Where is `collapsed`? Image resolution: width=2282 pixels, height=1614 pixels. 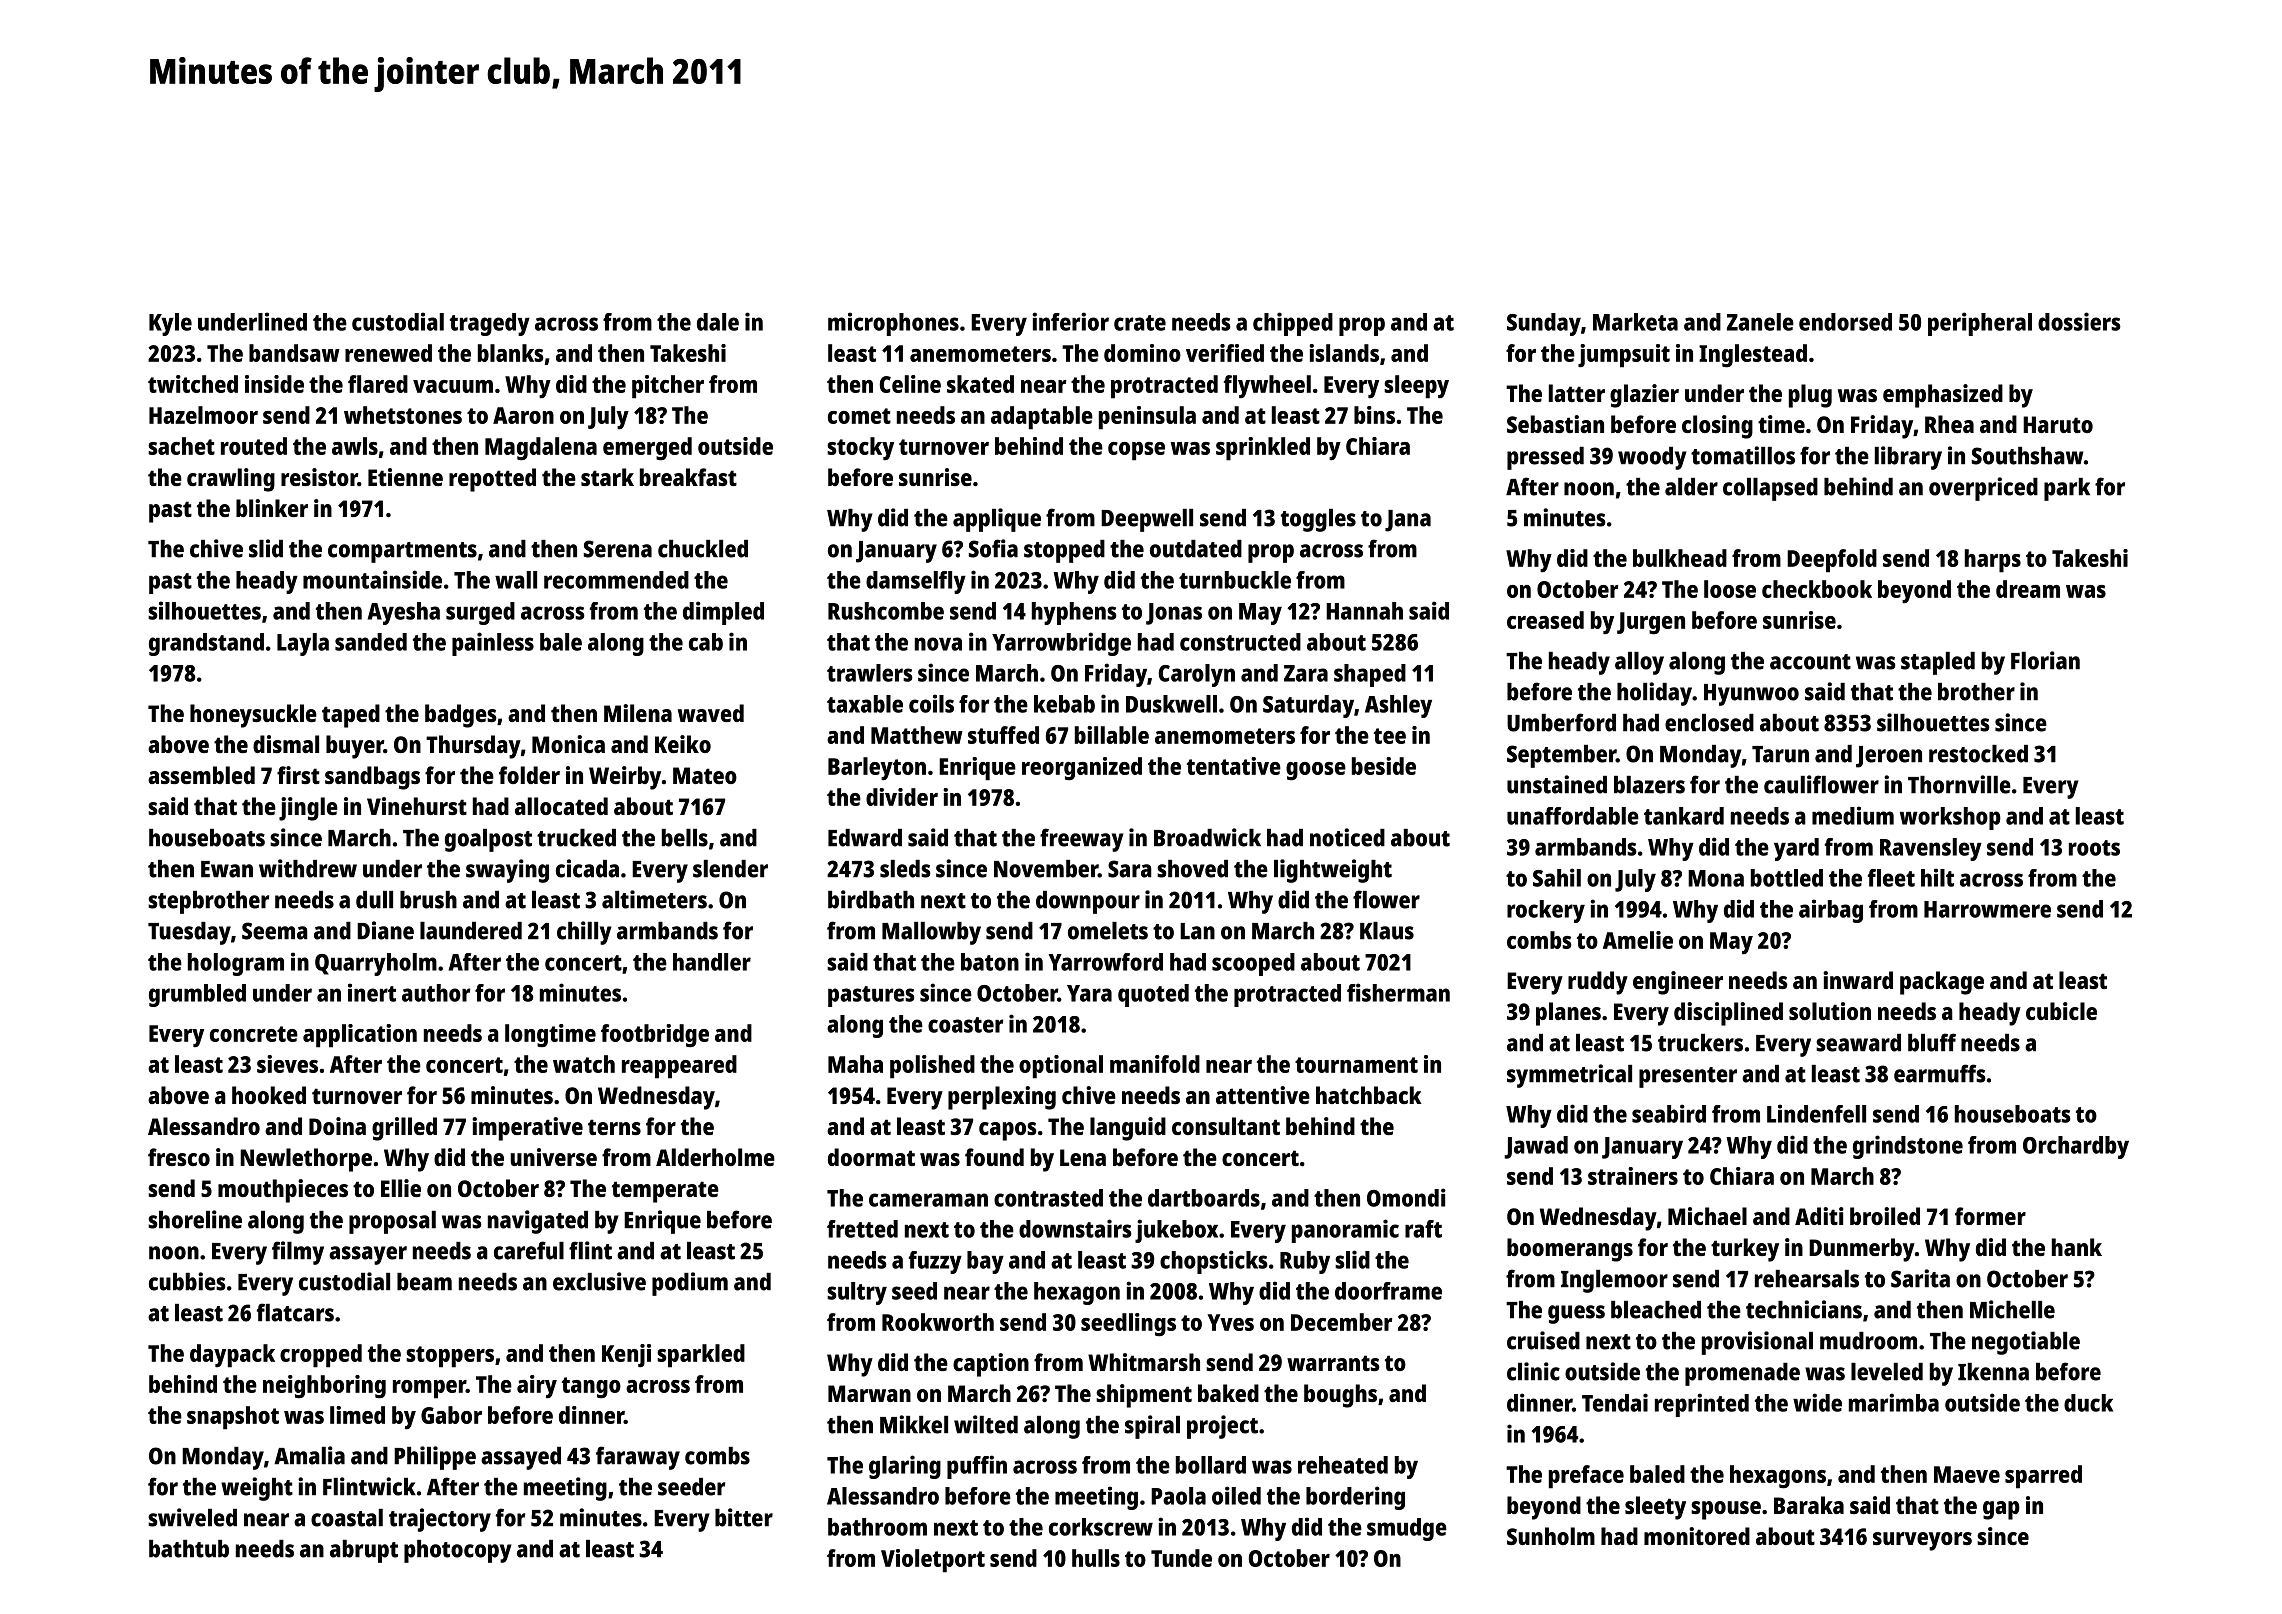 collapsed is located at coordinates (1770, 489).
